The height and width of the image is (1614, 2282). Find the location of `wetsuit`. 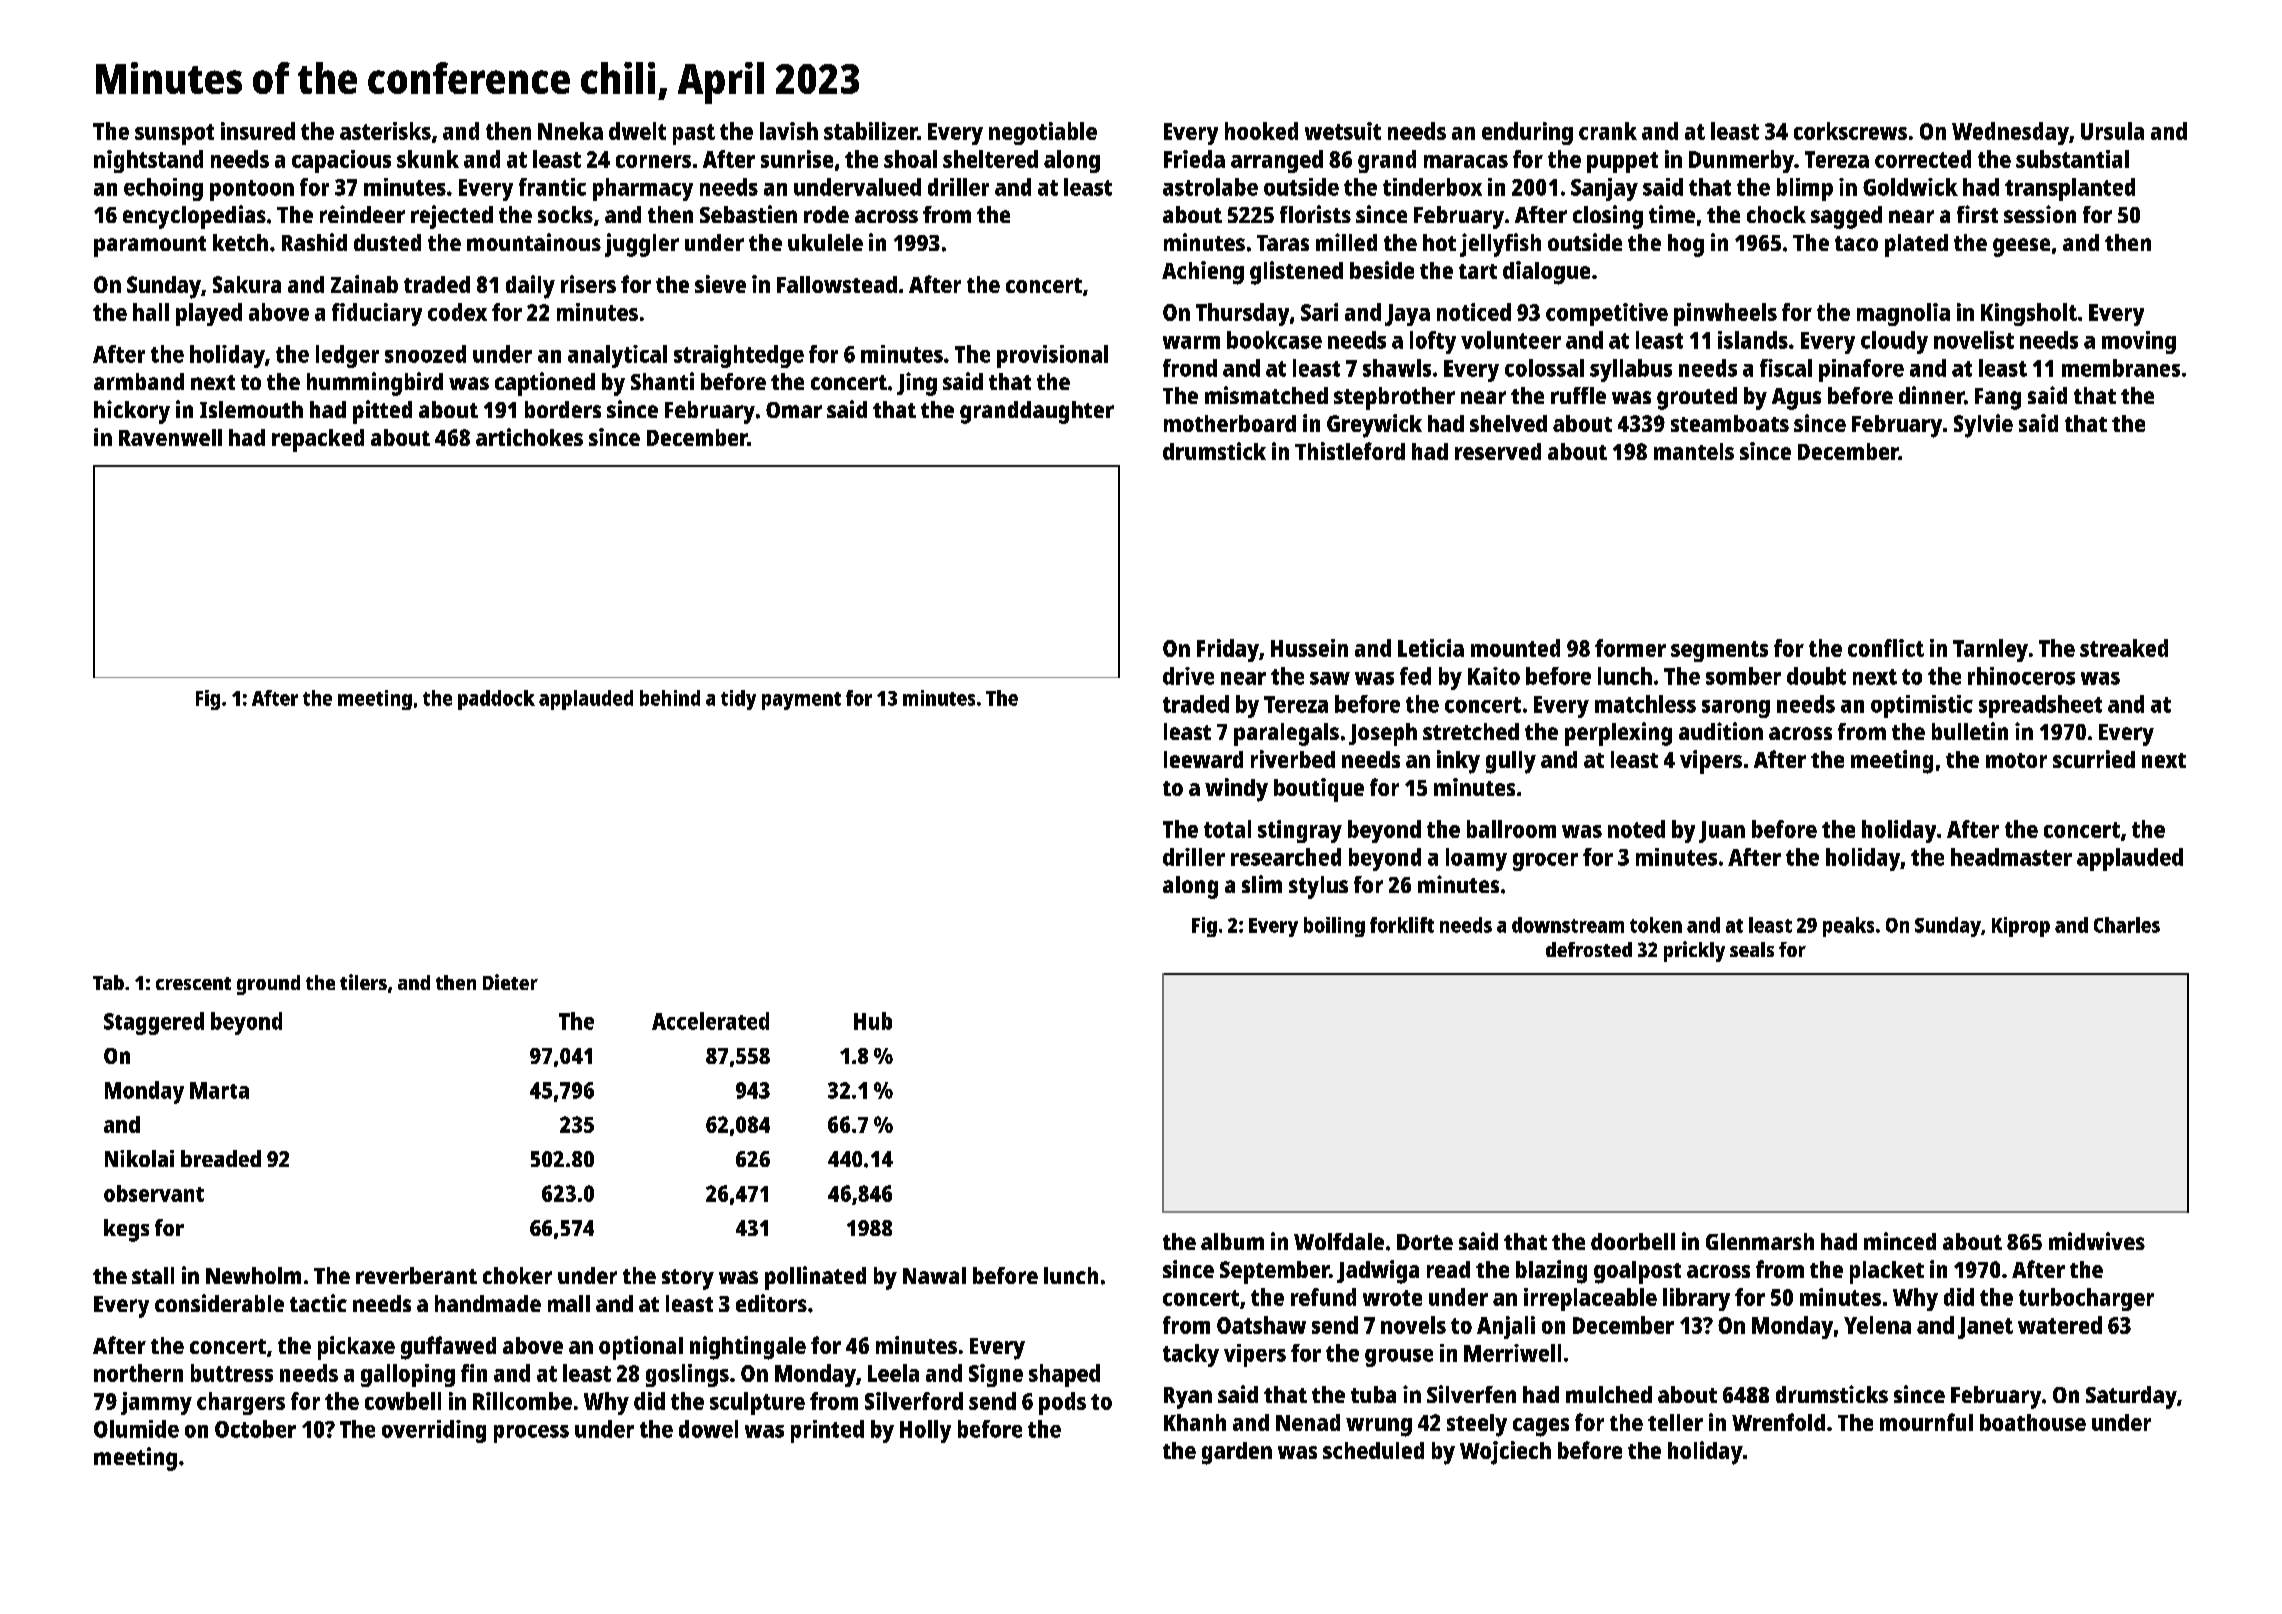

wetsuit is located at coordinates (1343, 131).
